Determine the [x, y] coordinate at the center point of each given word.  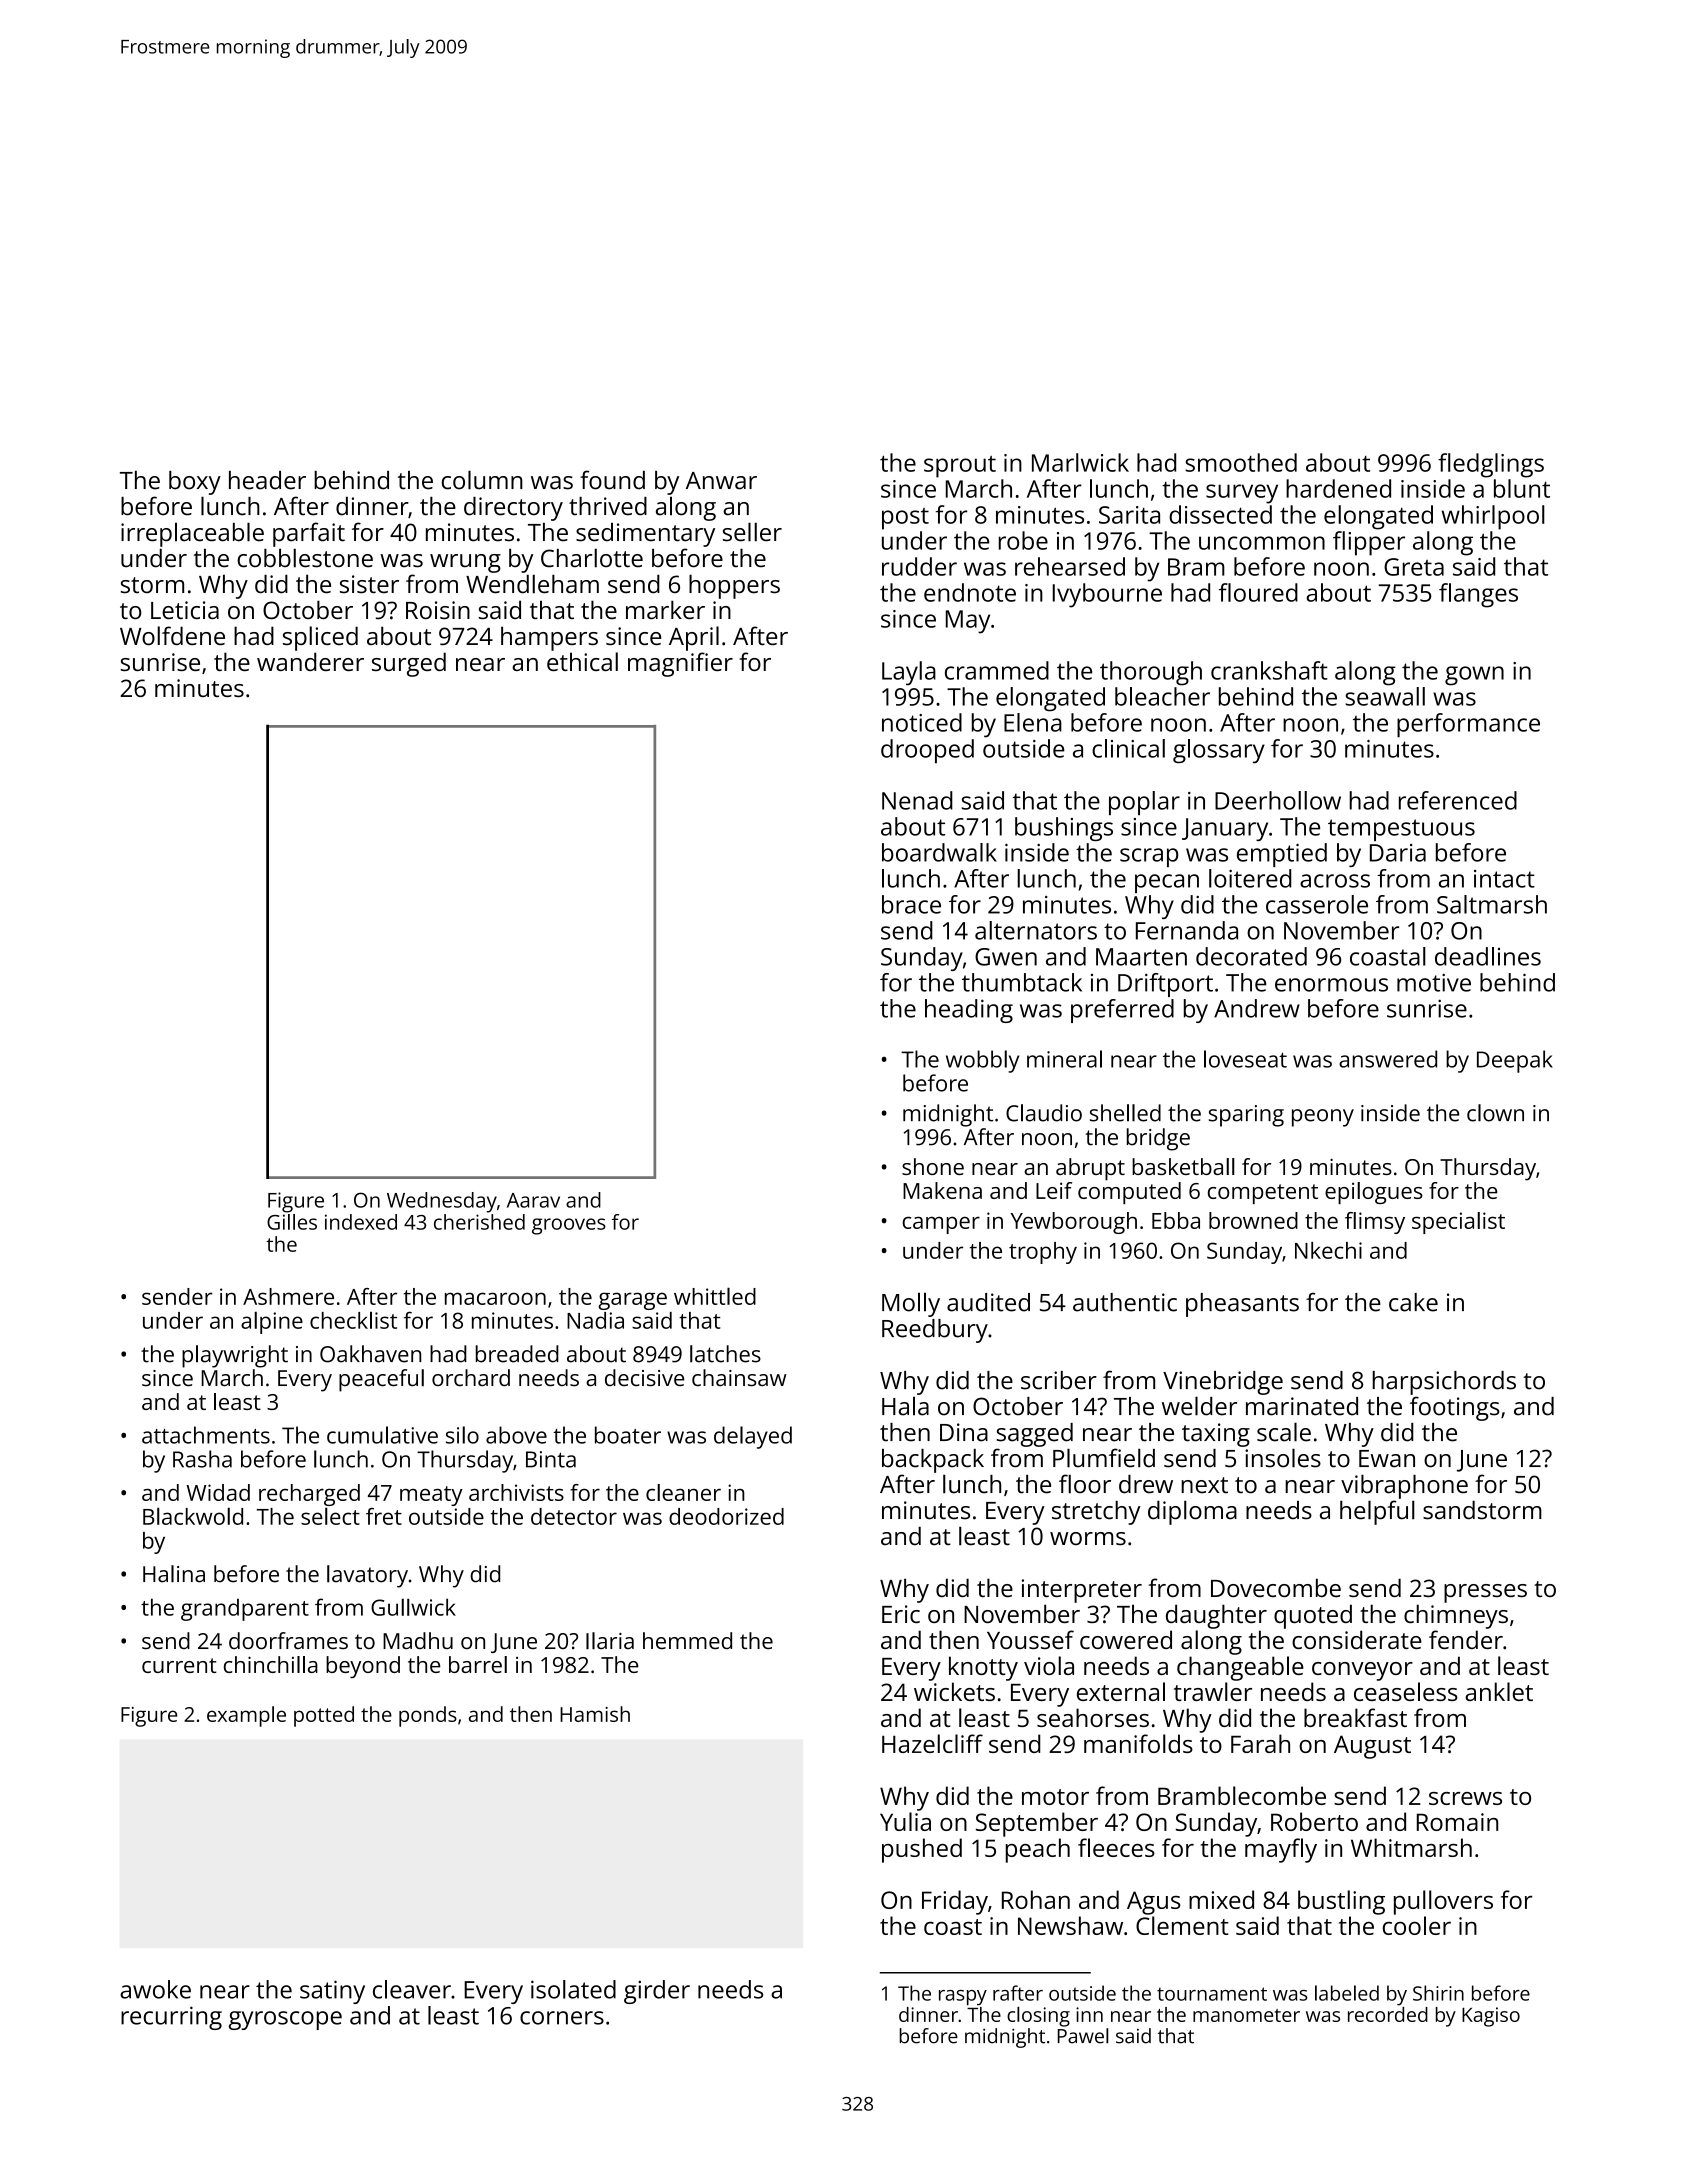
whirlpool [1493, 517]
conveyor [1362, 1671]
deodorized [726, 1516]
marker [665, 610]
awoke [155, 1989]
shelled [1125, 1113]
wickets [954, 1691]
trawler [1213, 1691]
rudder [919, 566]
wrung [465, 563]
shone [933, 1166]
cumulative [382, 1435]
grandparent [245, 1610]
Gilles [292, 1222]
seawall [1385, 696]
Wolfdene [172, 635]
